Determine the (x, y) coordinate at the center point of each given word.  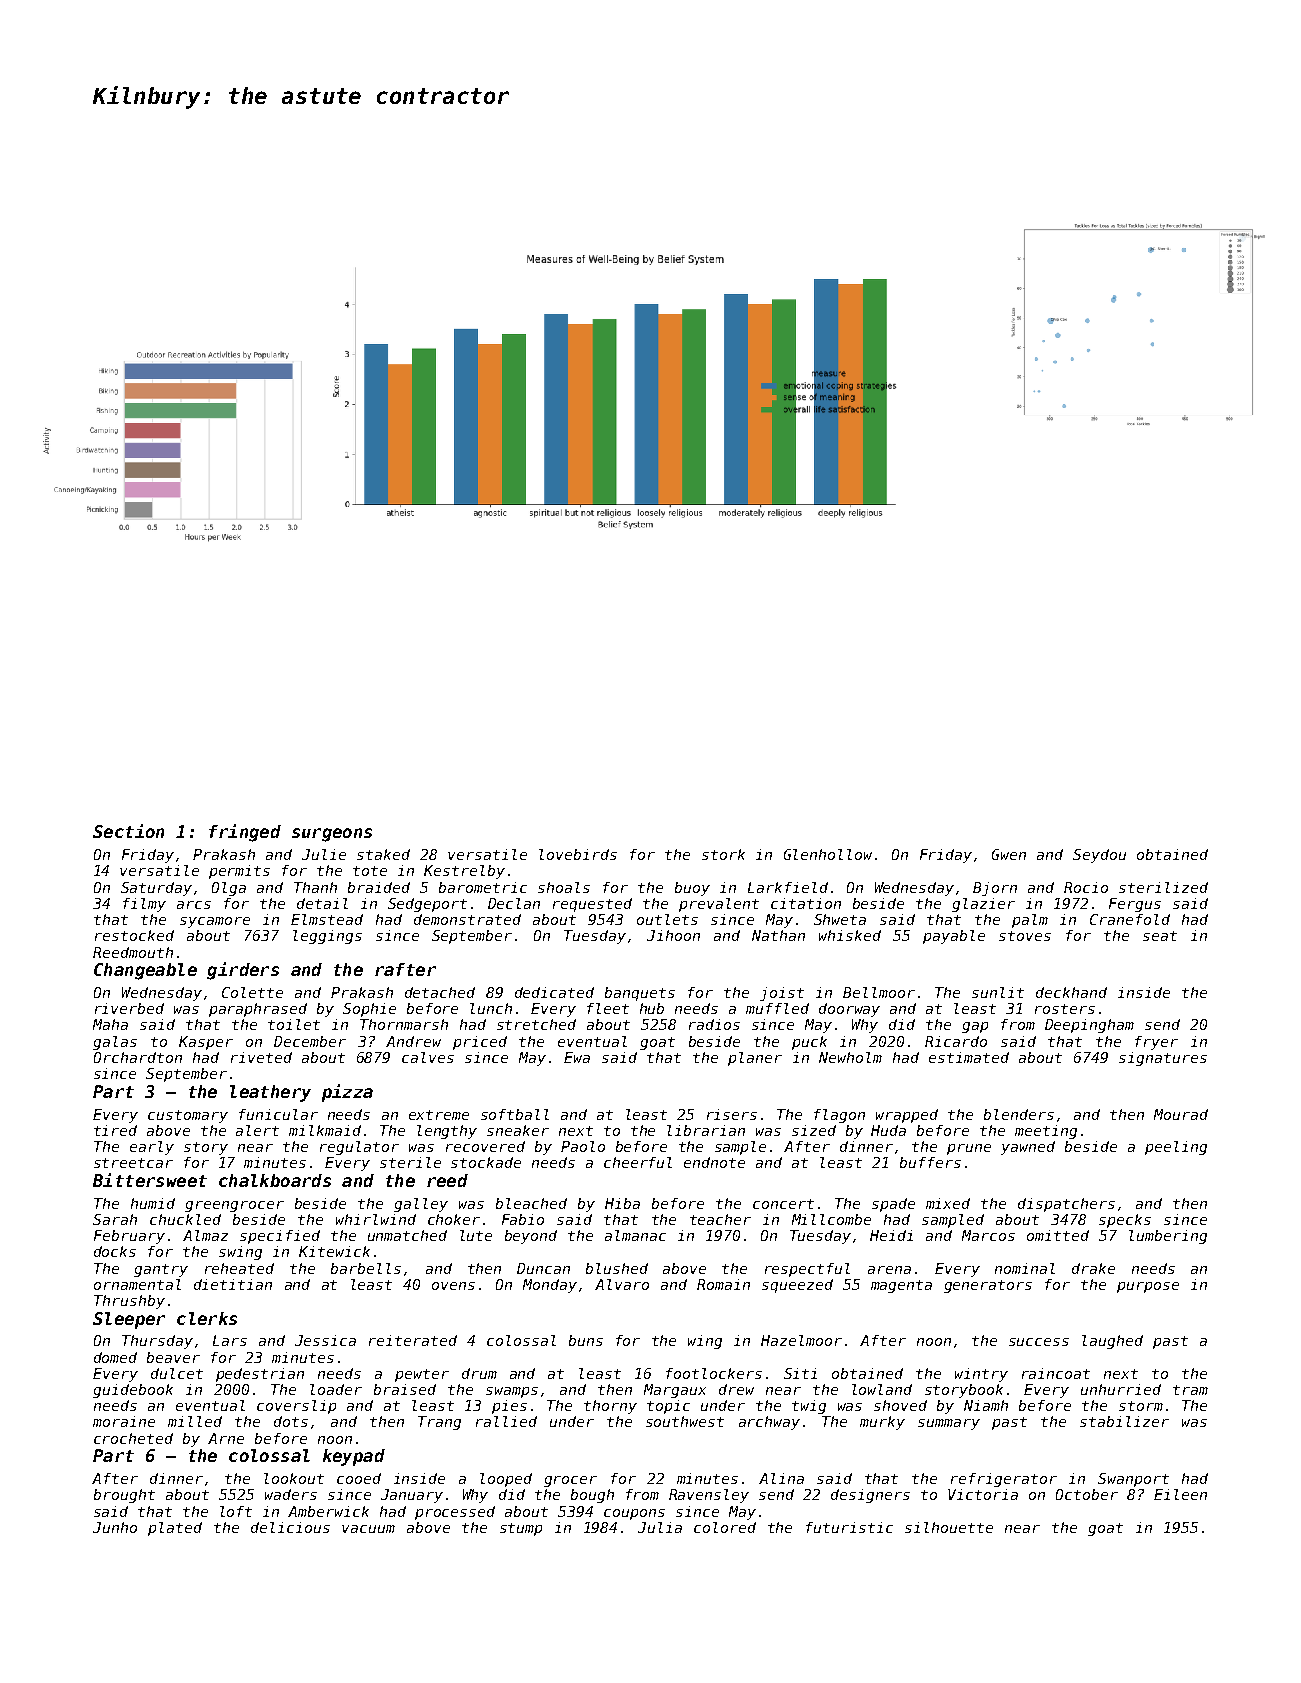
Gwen (1009, 854)
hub (652, 1008)
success (1039, 1342)
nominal (1025, 1268)
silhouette (949, 1527)
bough (592, 1496)
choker (454, 1219)
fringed (245, 833)
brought (124, 1496)
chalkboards (275, 1180)
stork (723, 854)
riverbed (129, 1008)
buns (586, 1340)
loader (336, 1389)
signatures (1163, 1059)
